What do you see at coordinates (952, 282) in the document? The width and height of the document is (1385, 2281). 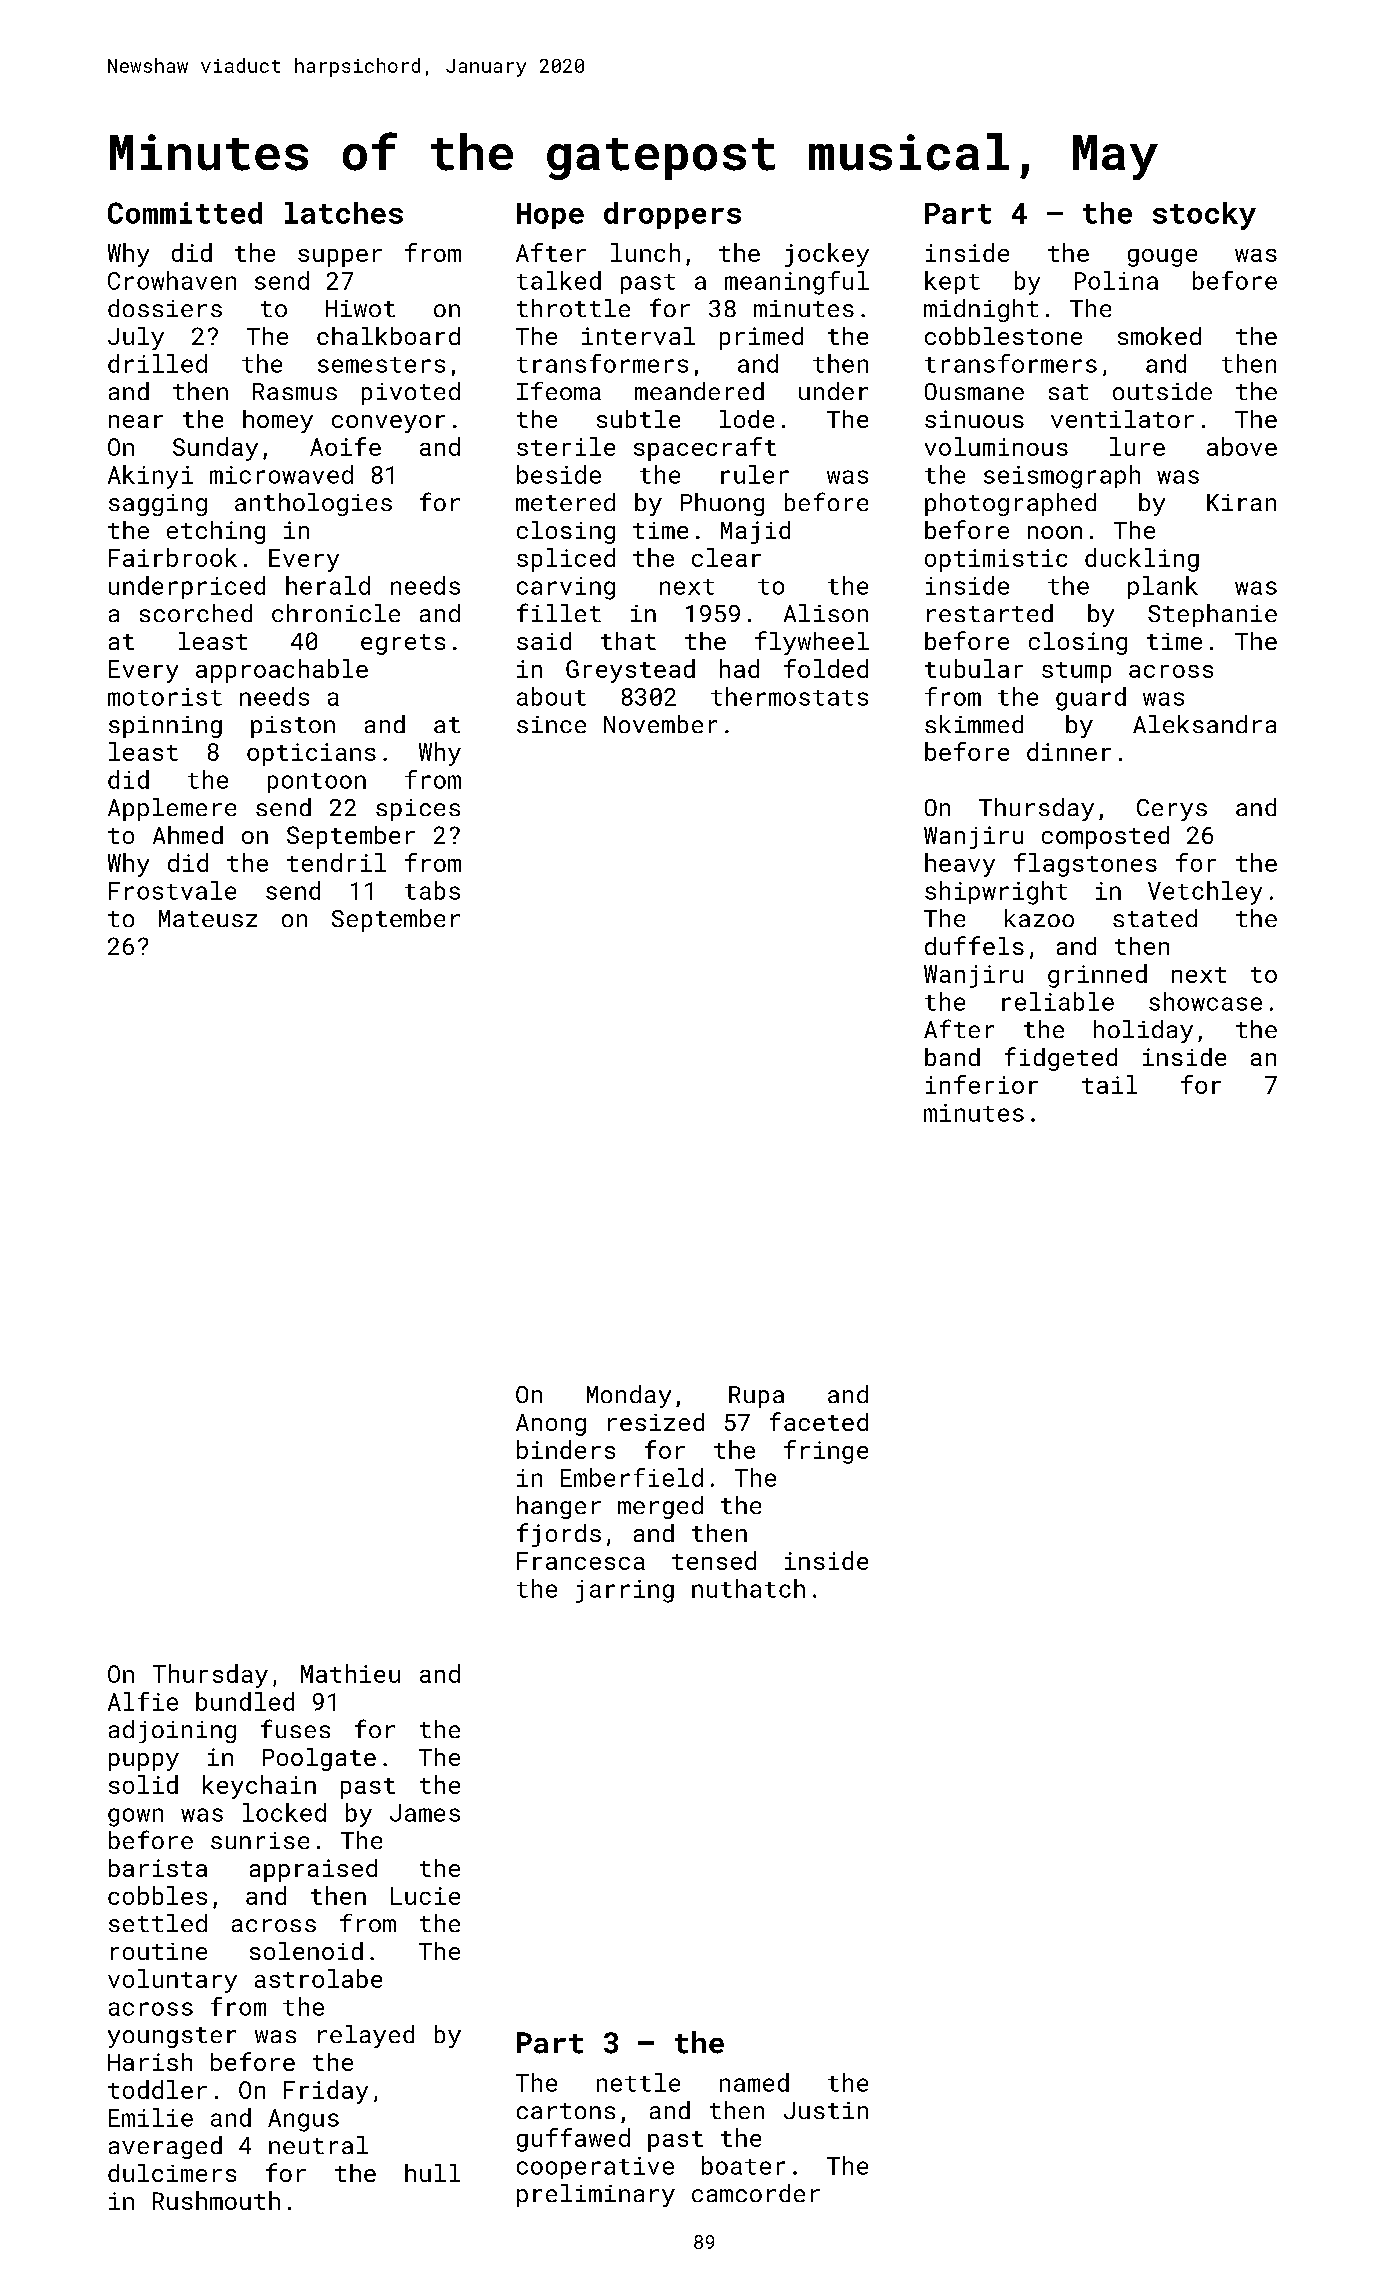 I see `kept` at bounding box center [952, 282].
